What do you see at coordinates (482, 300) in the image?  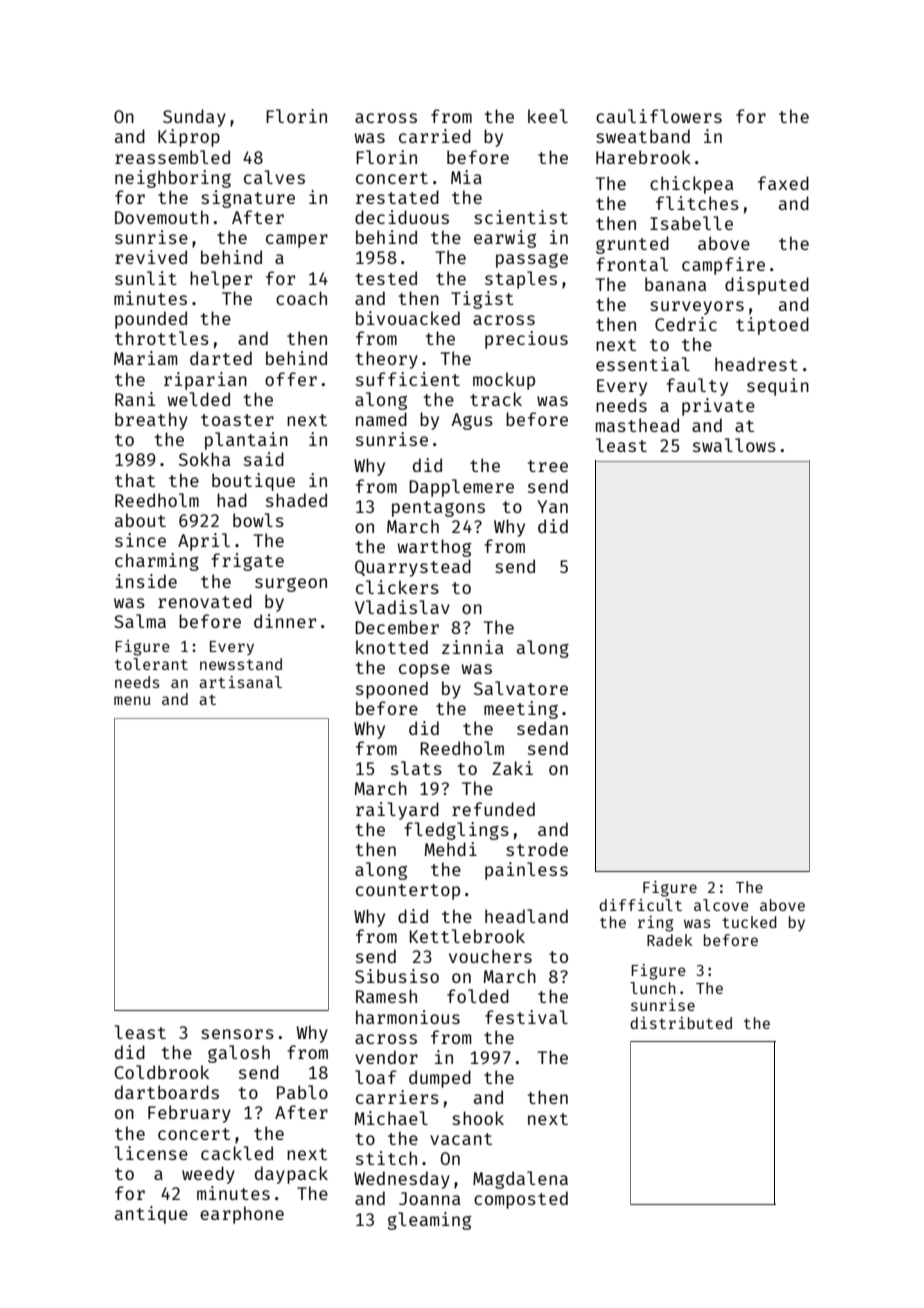 I see `Tigist` at bounding box center [482, 300].
